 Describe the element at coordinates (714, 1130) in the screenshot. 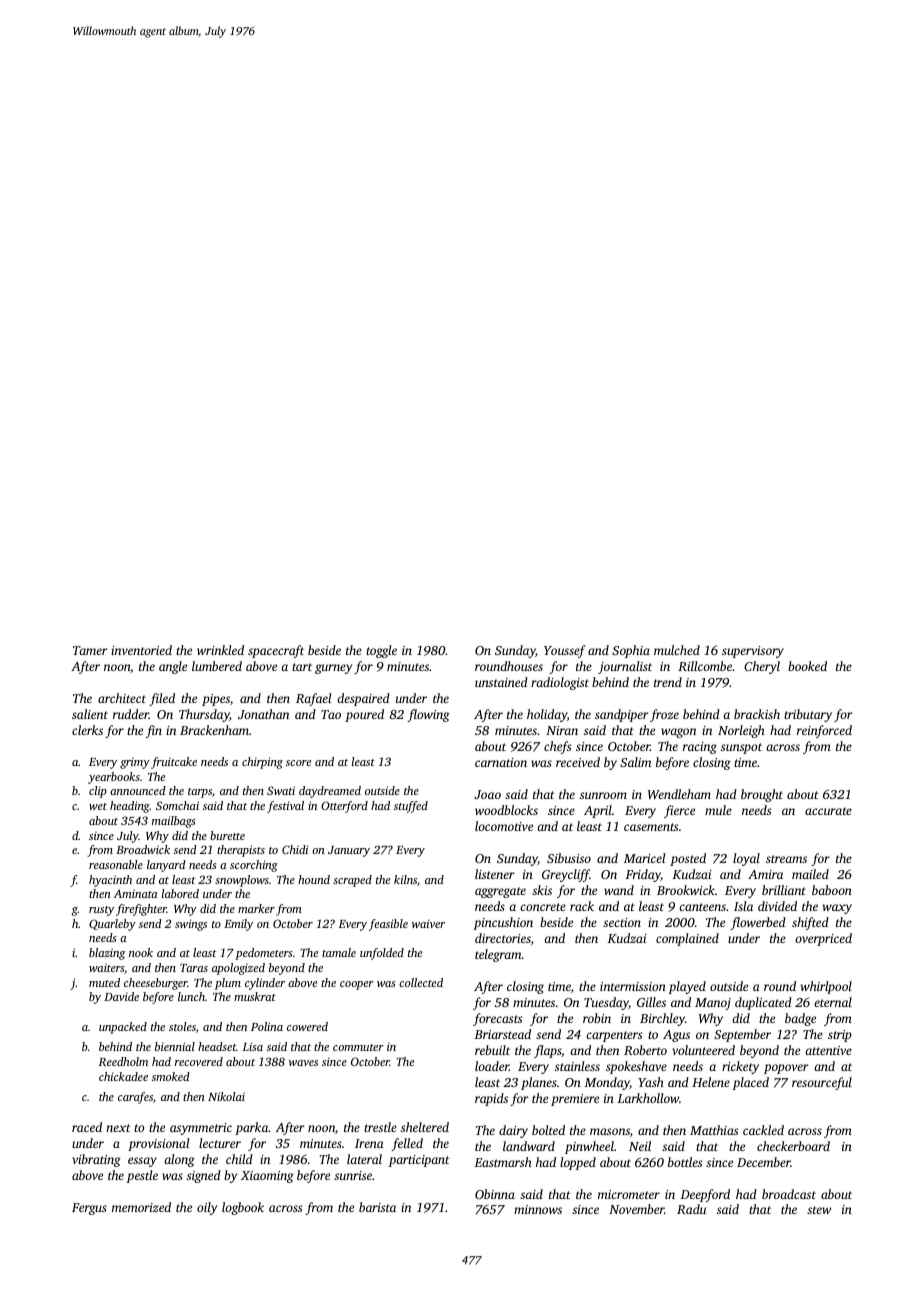

I see `Matthias` at that location.
